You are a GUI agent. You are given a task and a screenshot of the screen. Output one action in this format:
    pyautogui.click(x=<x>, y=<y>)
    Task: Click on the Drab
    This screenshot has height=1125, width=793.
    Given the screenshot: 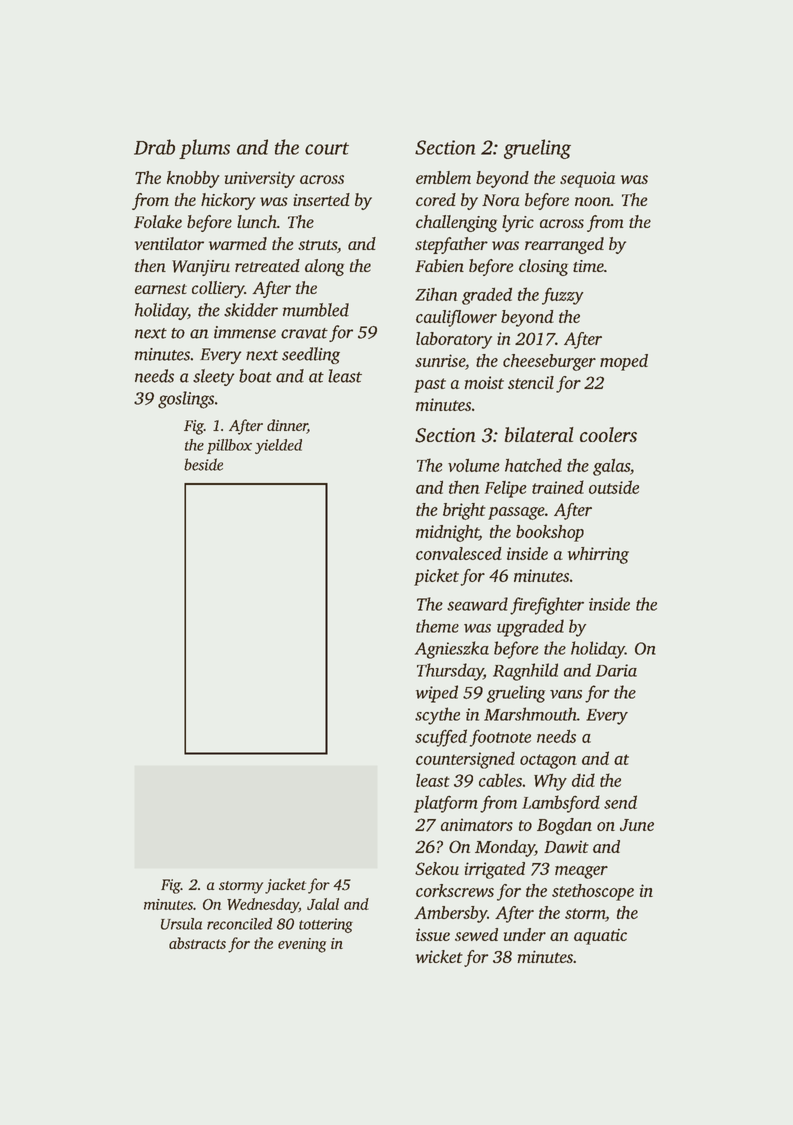 What is the action you would take?
    pyautogui.click(x=154, y=147)
